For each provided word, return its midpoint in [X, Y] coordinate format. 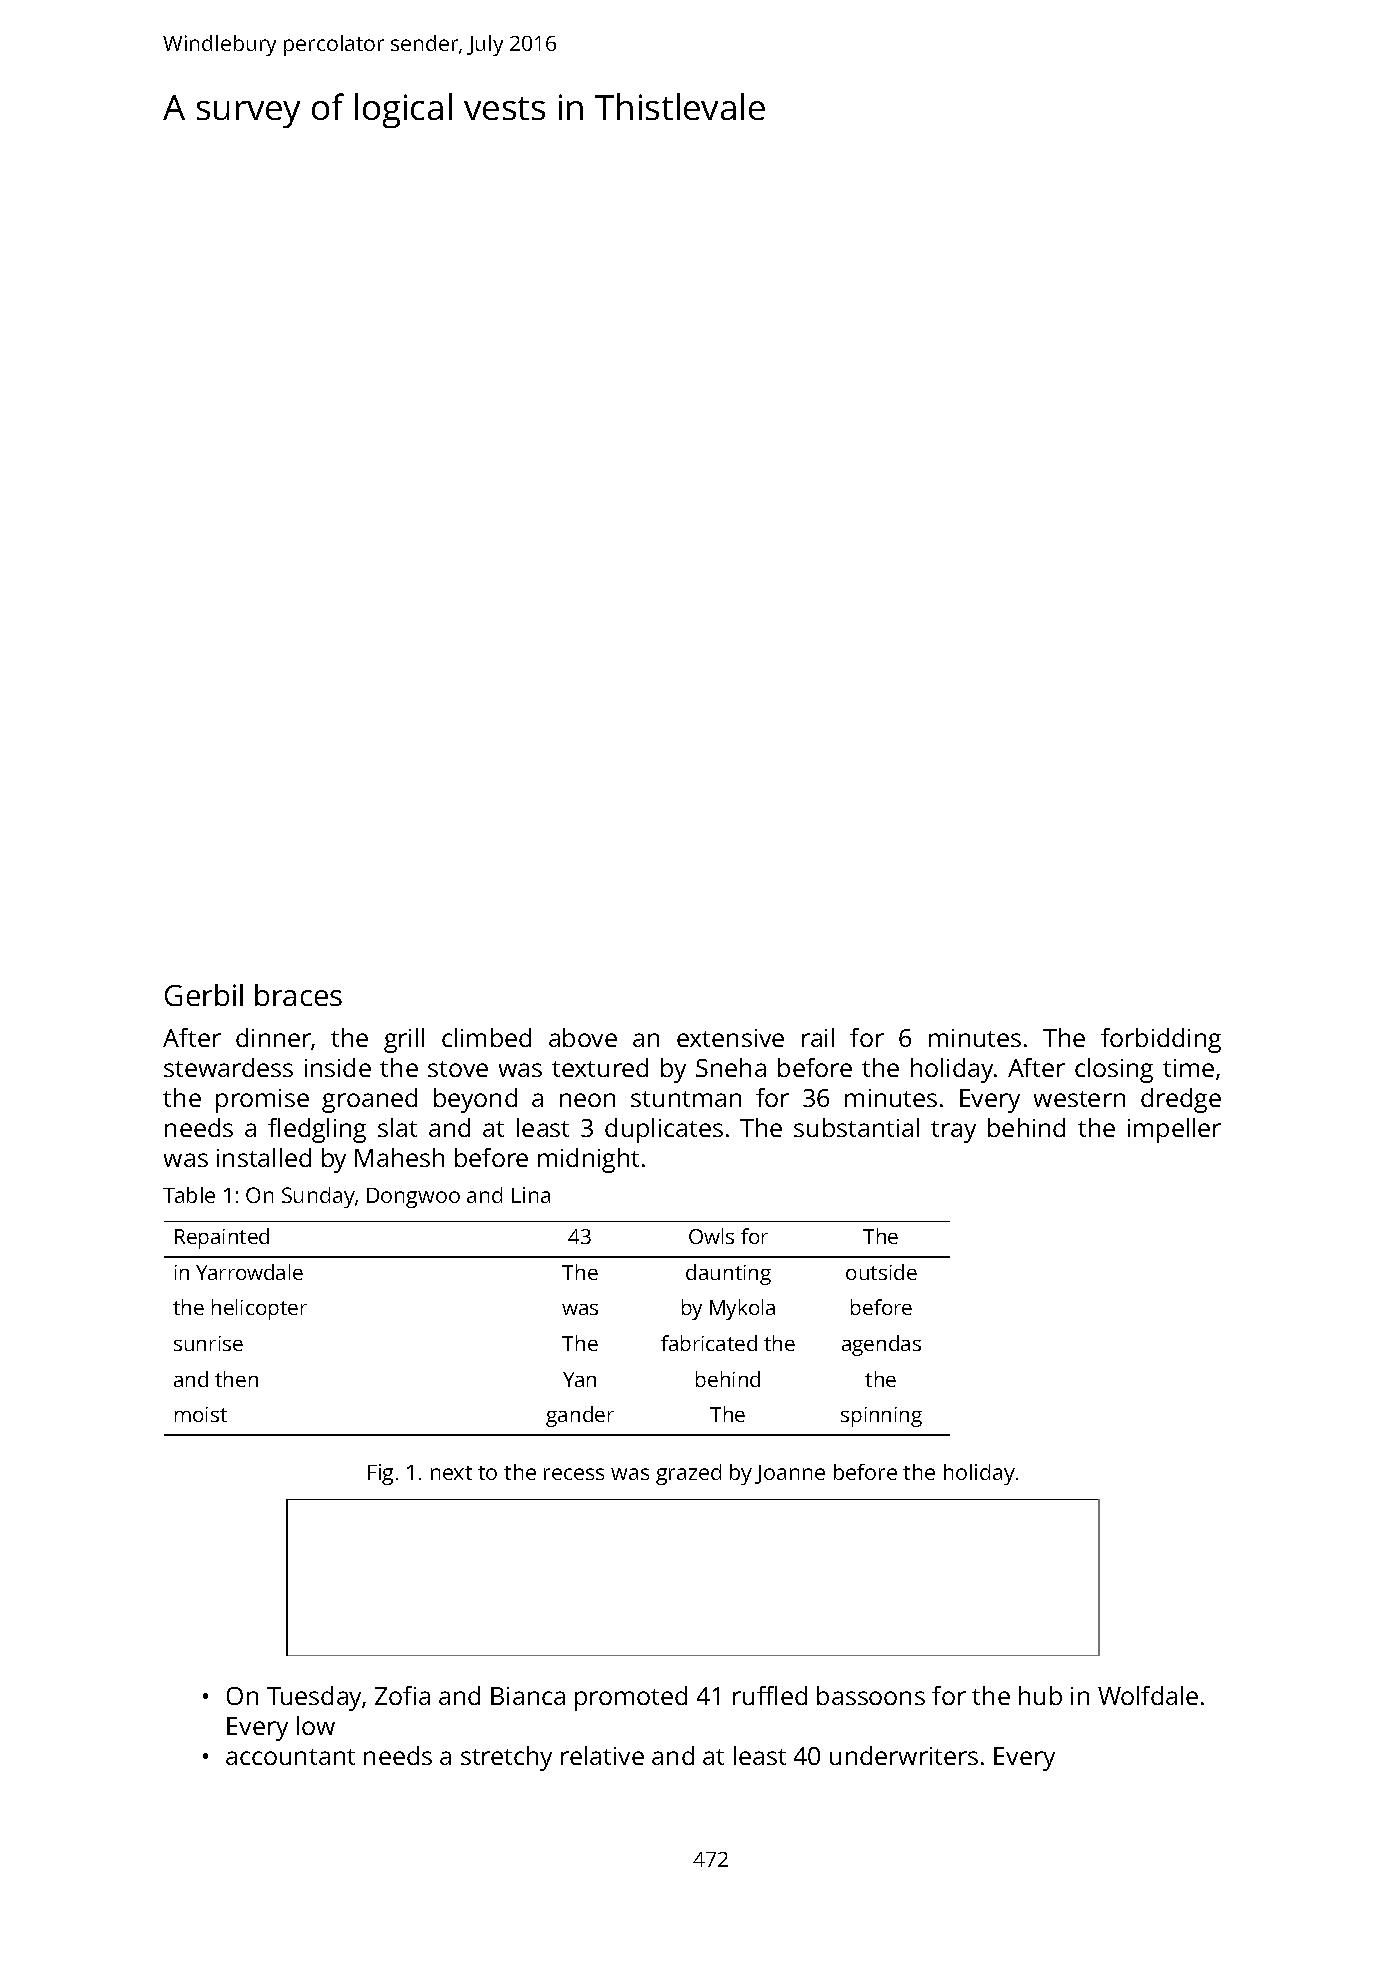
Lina [531, 1195]
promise [262, 1101]
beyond [475, 1100]
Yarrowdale [249, 1272]
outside [881, 1272]
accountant [290, 1757]
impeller [1174, 1130]
